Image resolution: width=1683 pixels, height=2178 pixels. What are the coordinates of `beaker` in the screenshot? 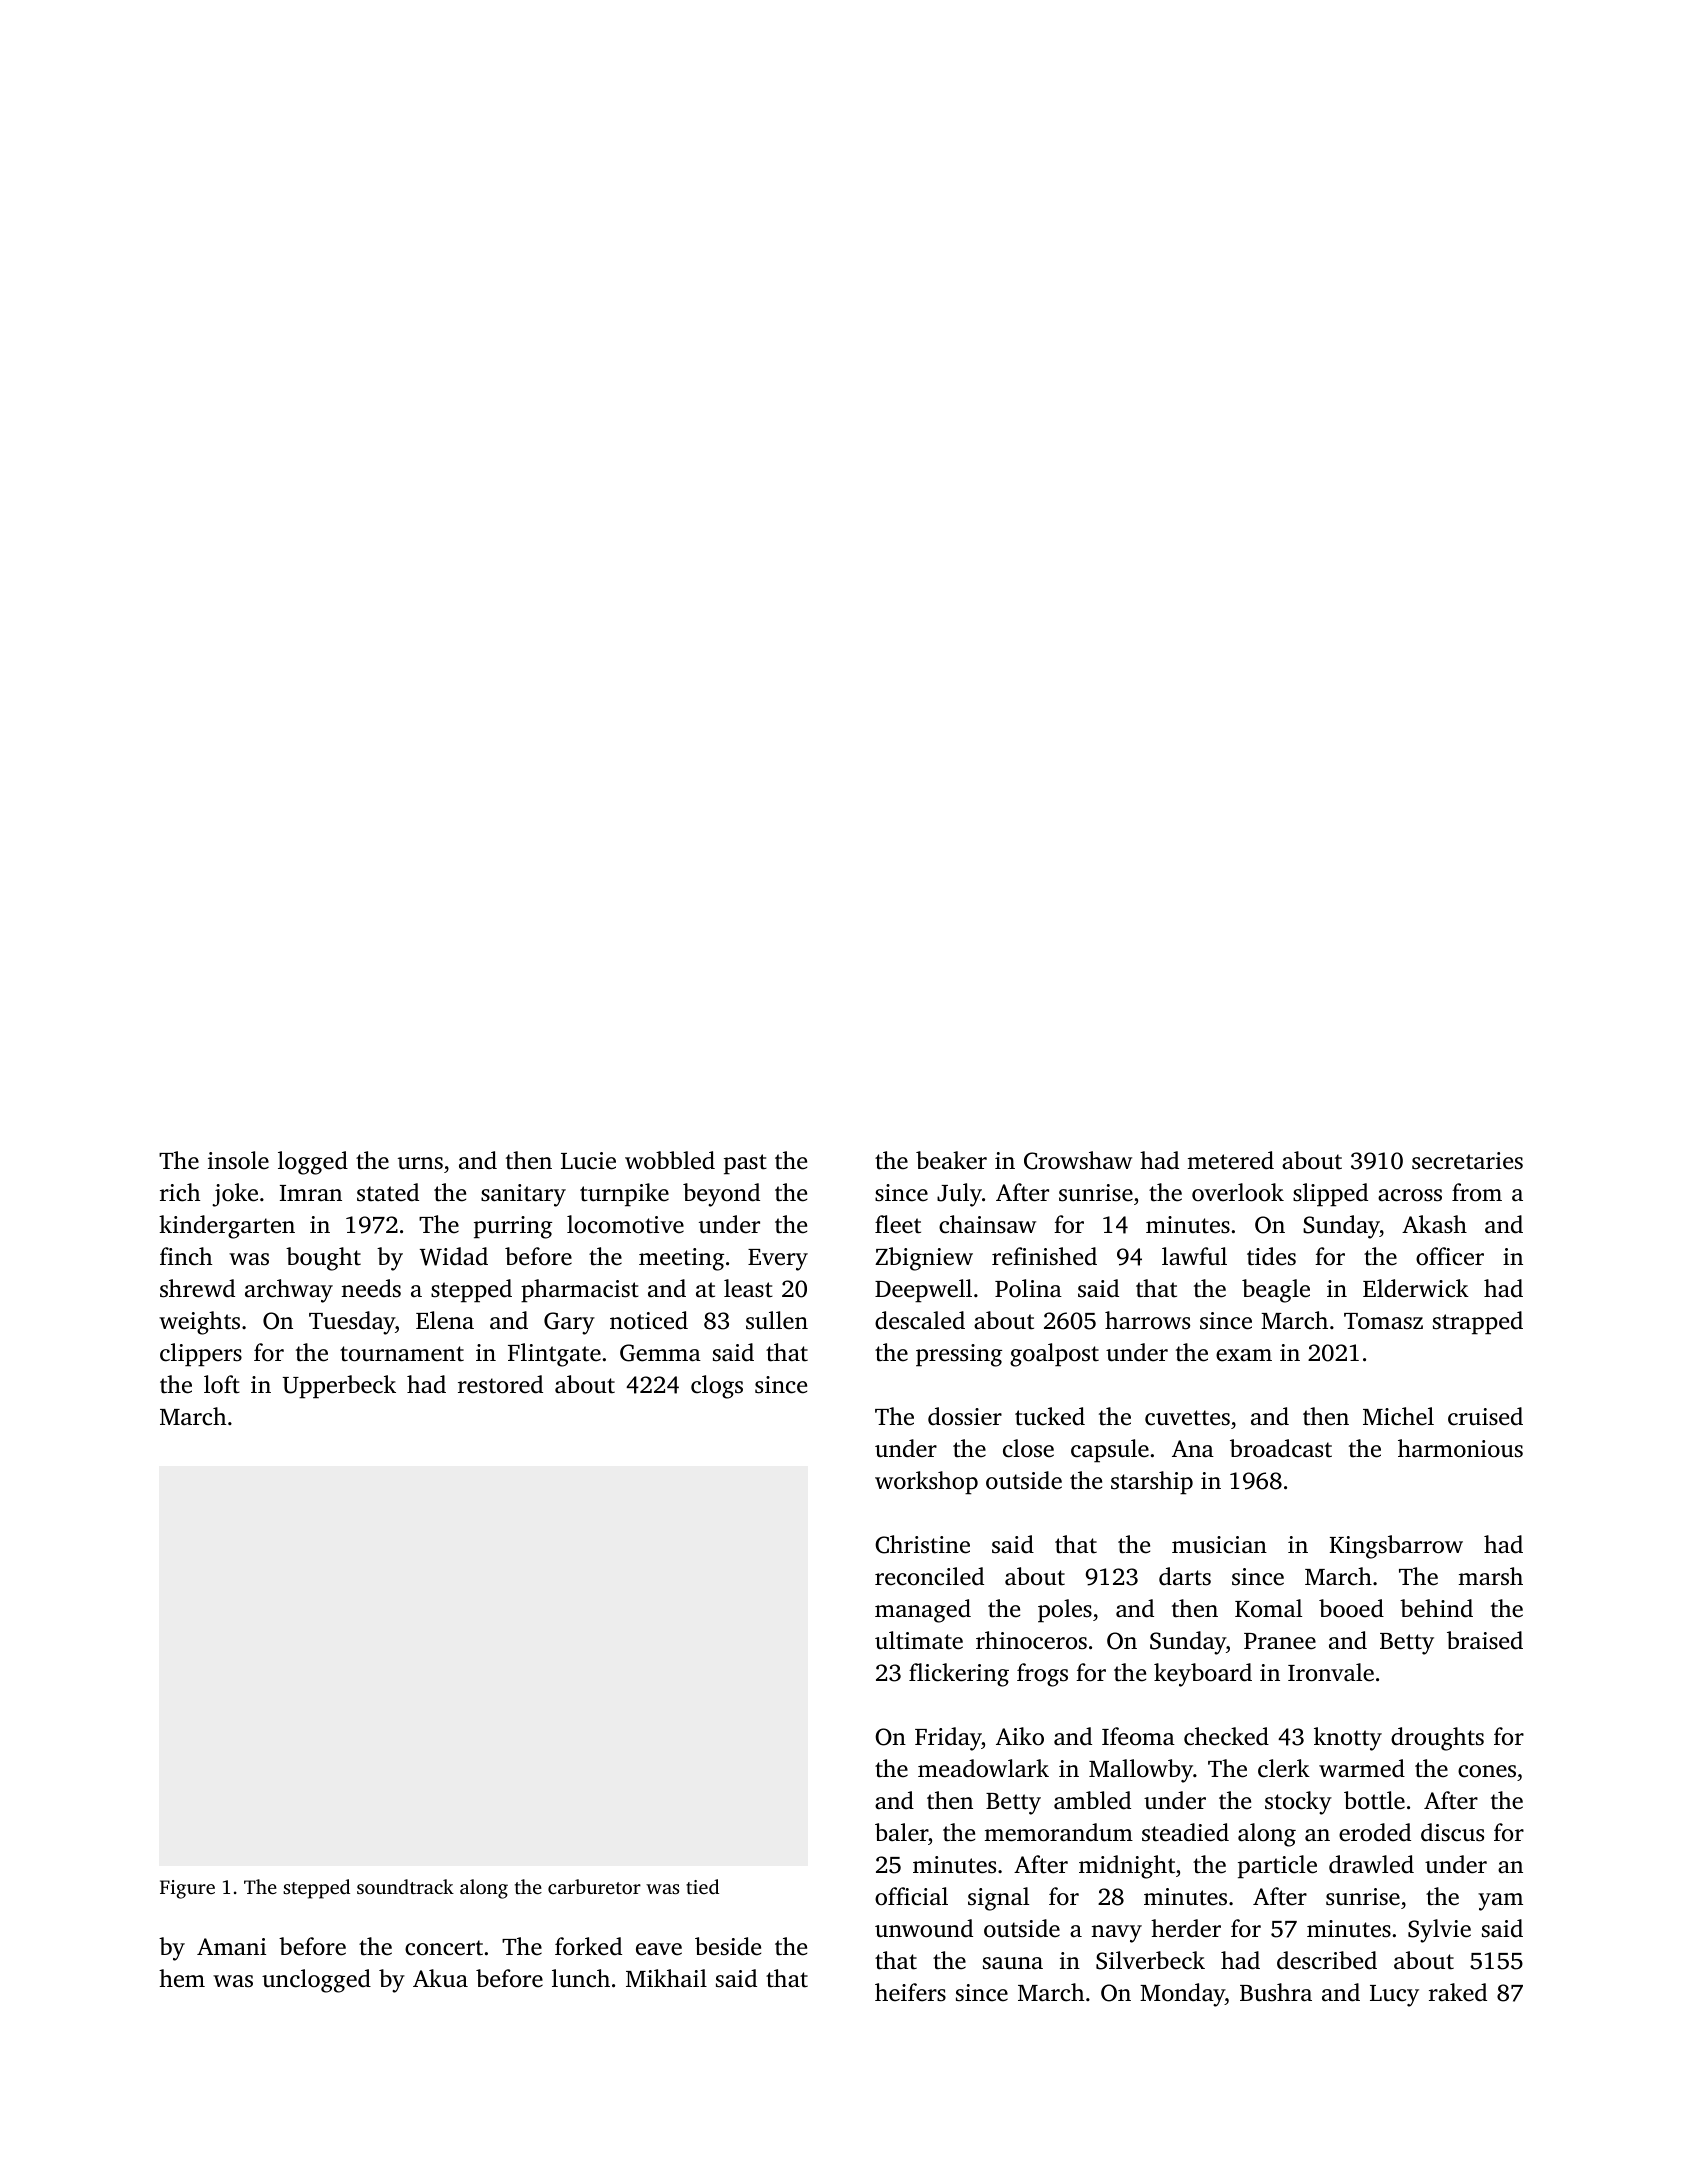 It's located at (951, 1160).
